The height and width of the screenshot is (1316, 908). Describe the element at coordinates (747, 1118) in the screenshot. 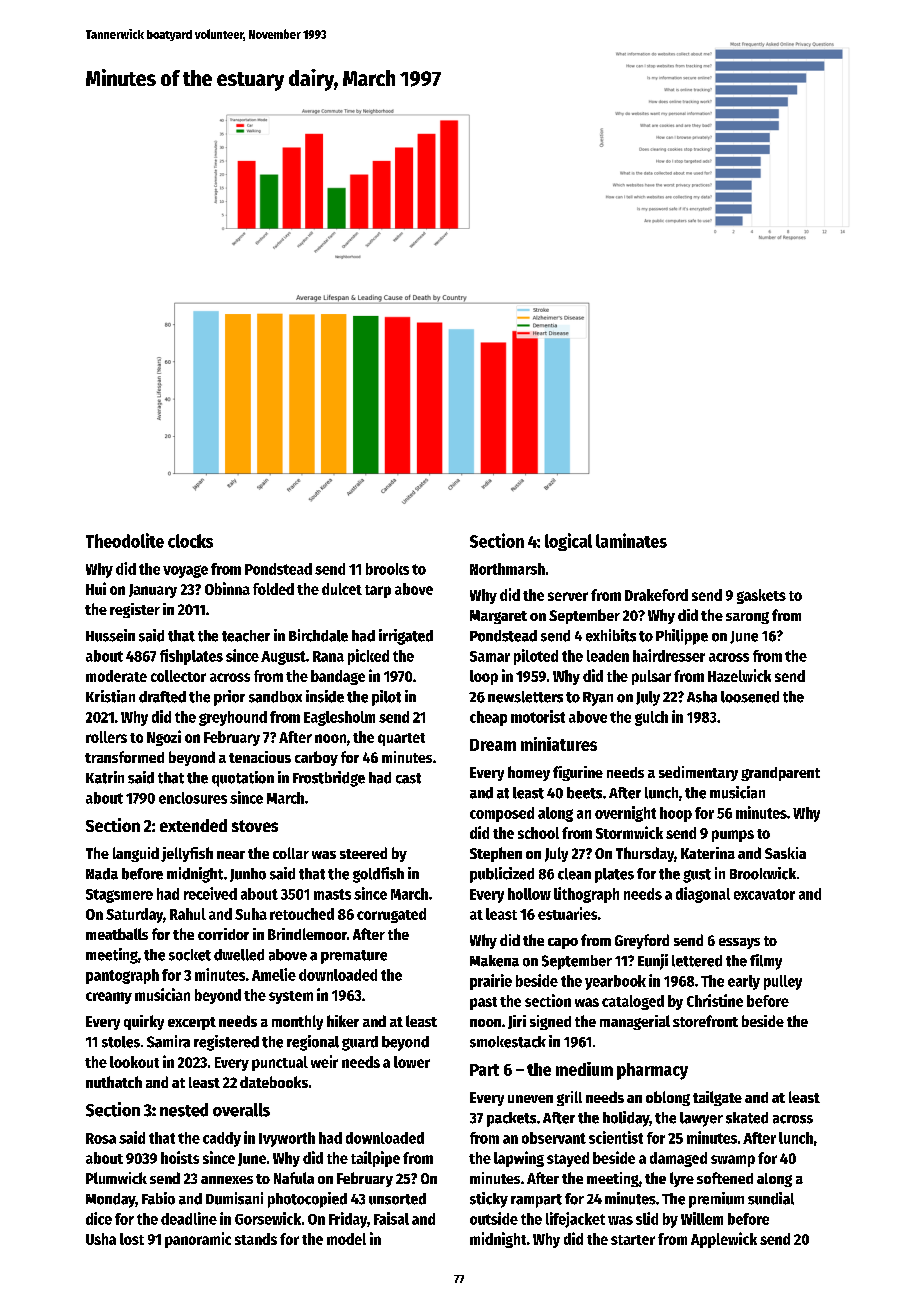

I see `skated` at that location.
